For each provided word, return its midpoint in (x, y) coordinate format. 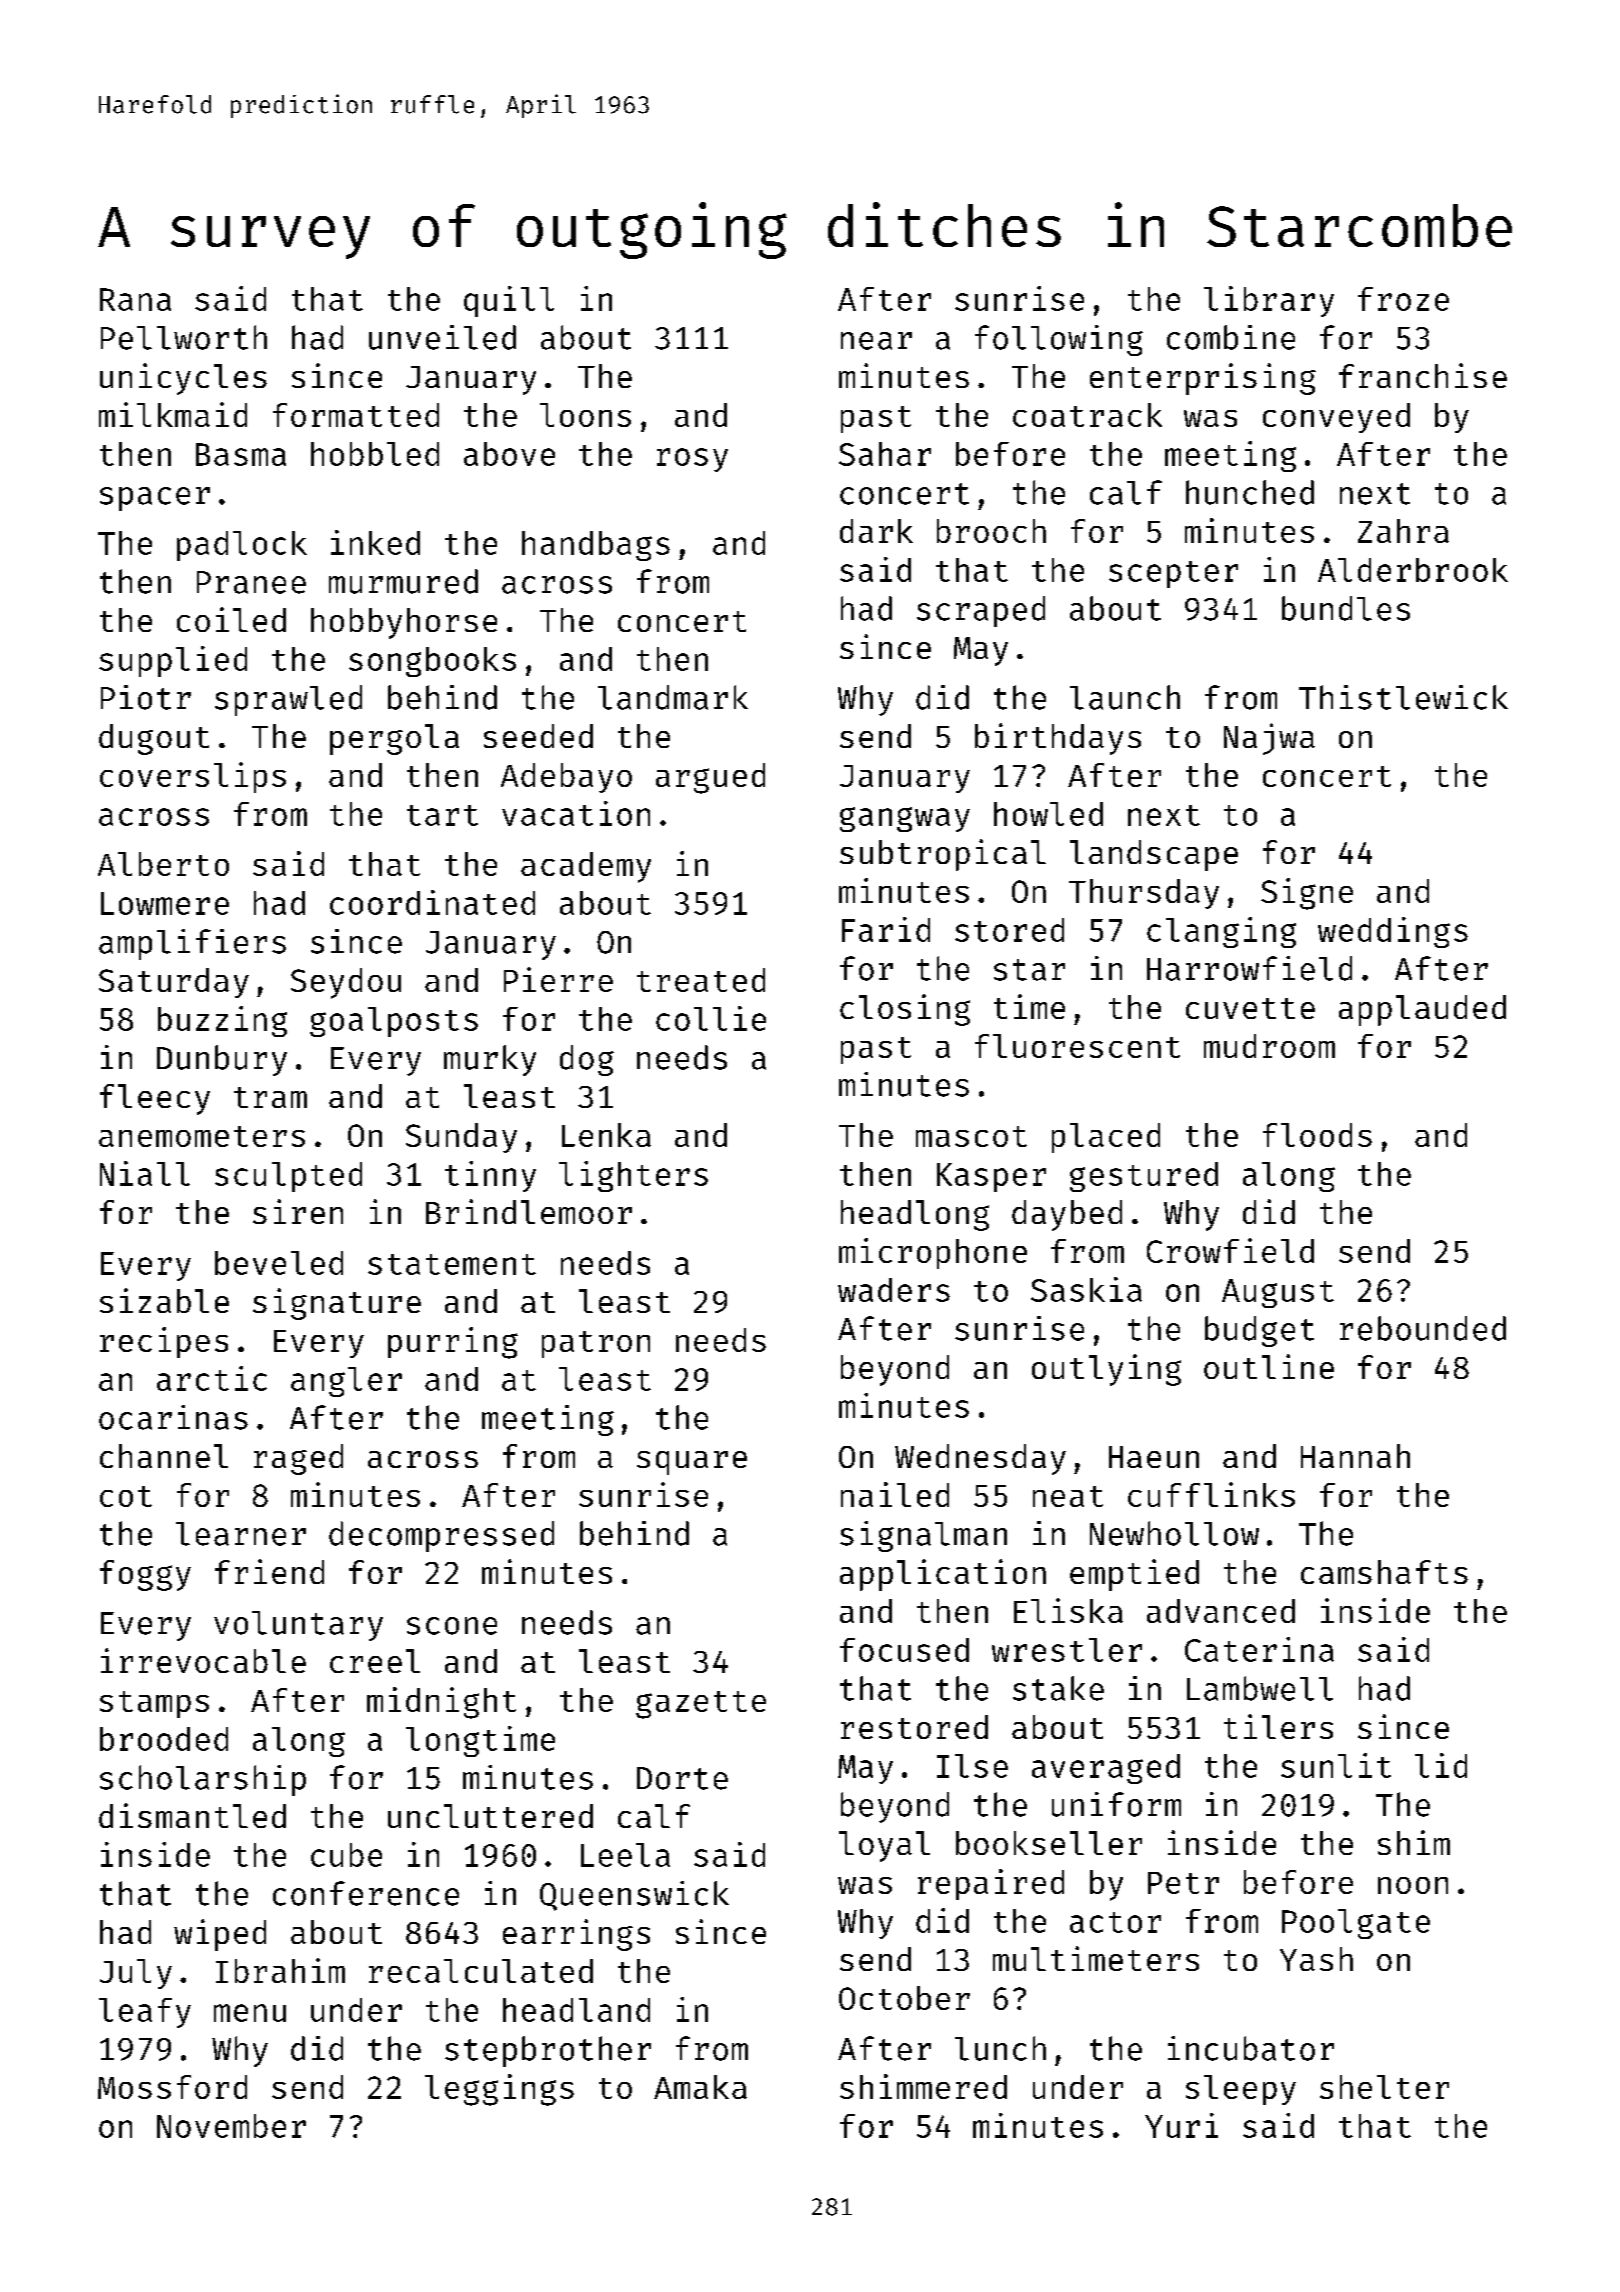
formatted (356, 415)
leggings (499, 2090)
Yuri (1181, 2125)
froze (1403, 299)
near (876, 341)
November (231, 2126)
